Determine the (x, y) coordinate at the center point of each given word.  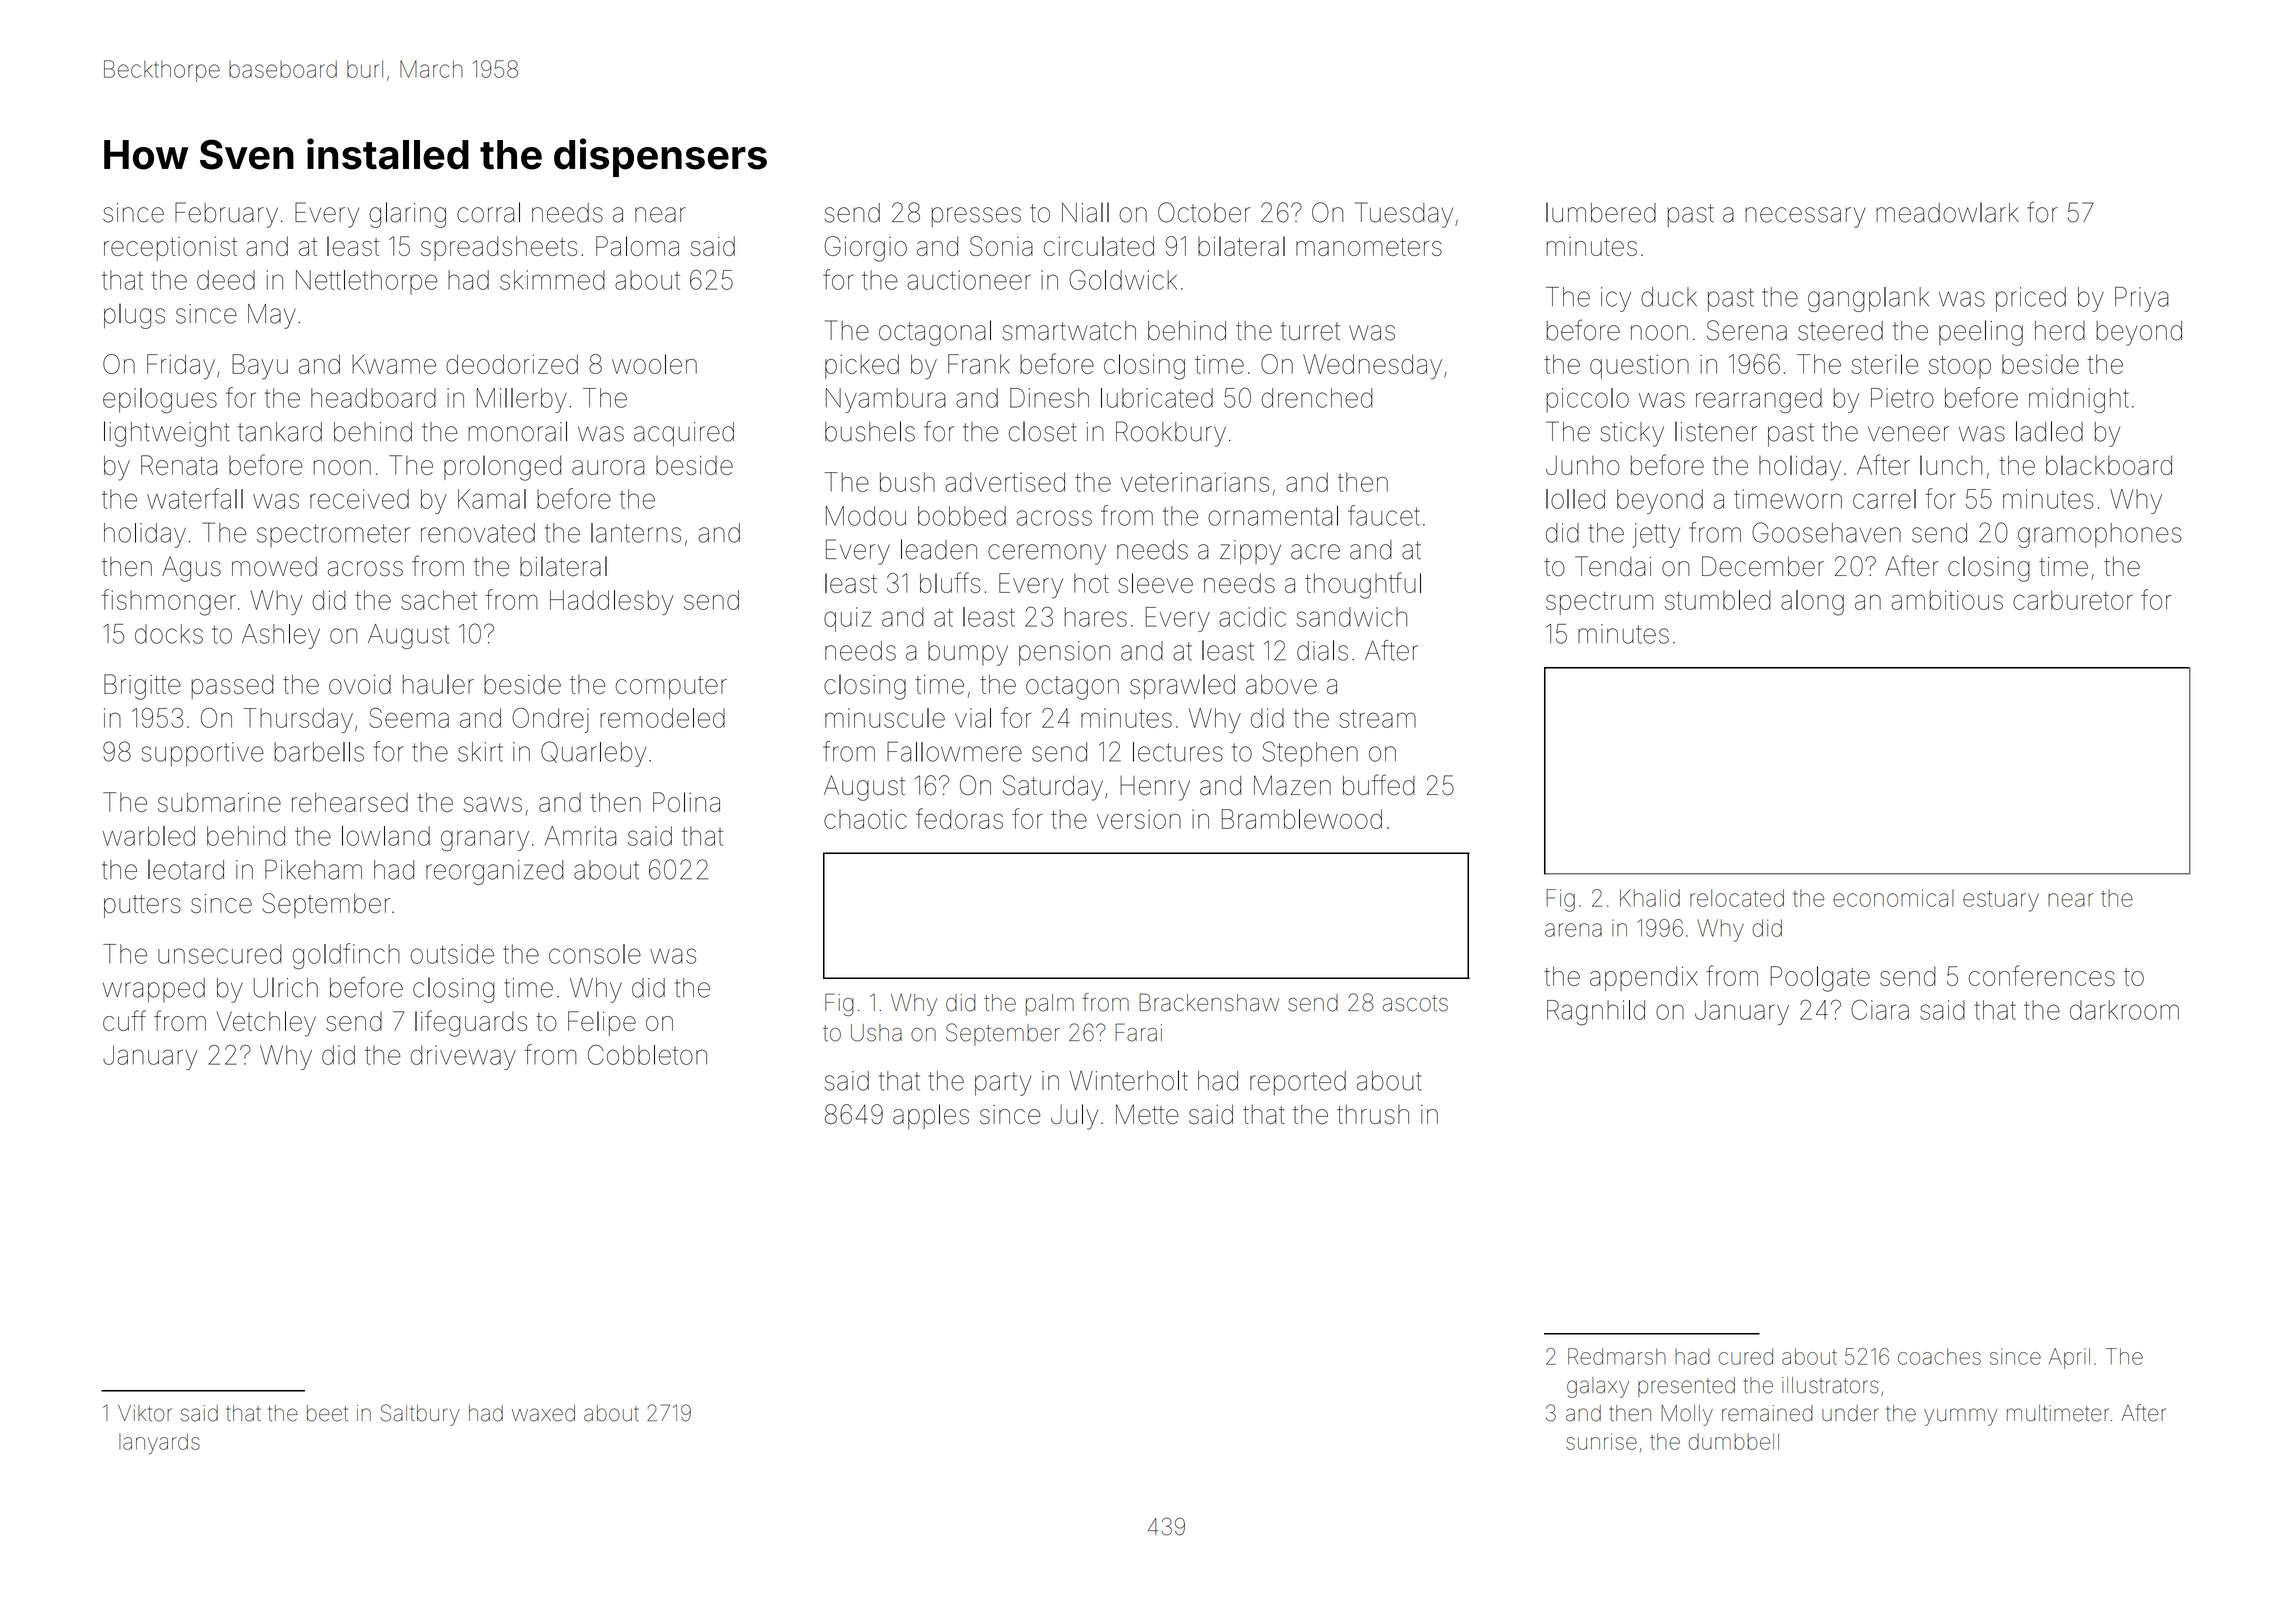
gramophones (2100, 535)
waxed (543, 1413)
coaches (1939, 1356)
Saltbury (420, 1415)
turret (1310, 331)
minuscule (885, 718)
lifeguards (471, 1023)
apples (931, 1116)
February (226, 215)
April (2069, 1358)
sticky (1632, 434)
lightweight (167, 434)
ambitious (1947, 600)
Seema (409, 718)
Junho (1583, 465)
